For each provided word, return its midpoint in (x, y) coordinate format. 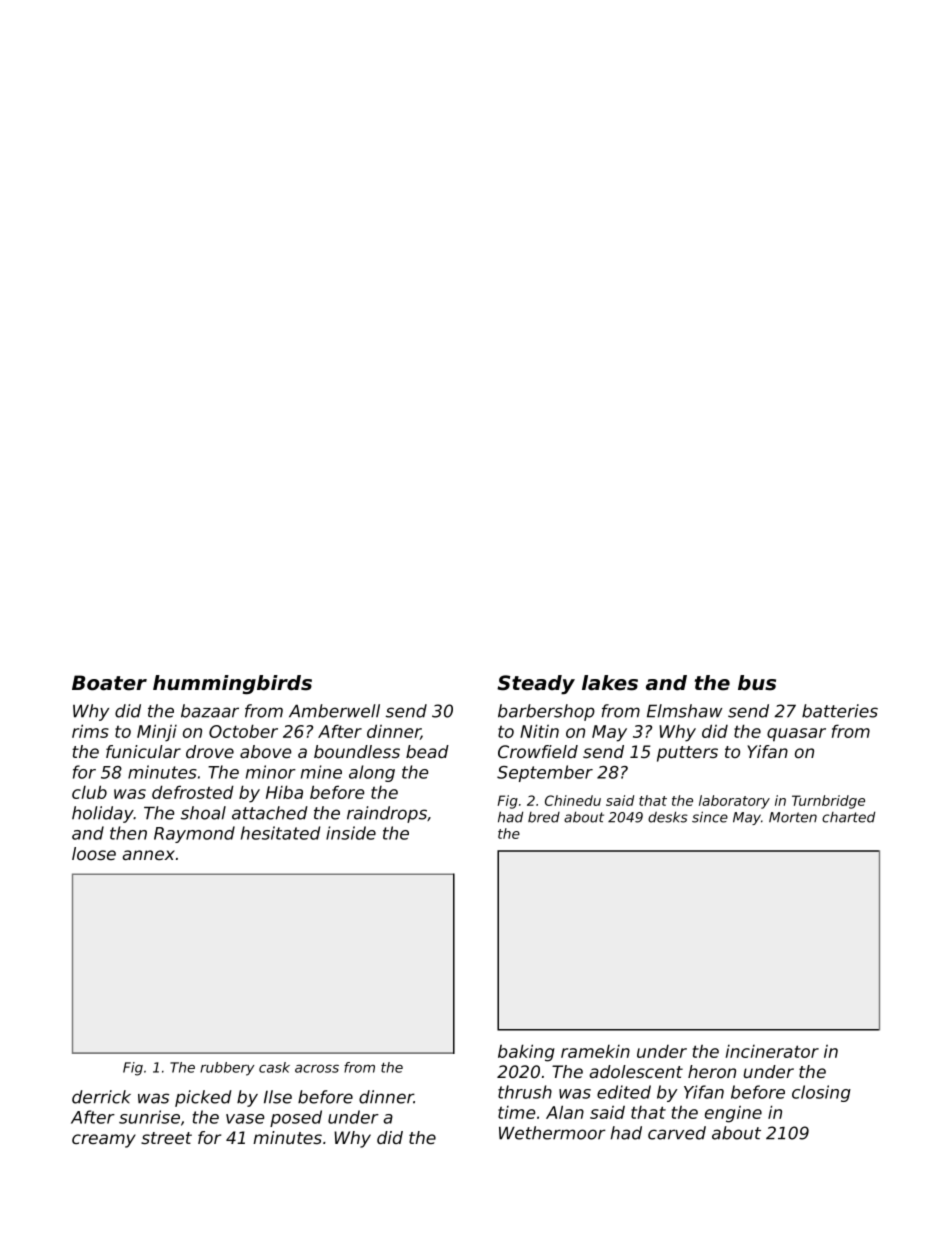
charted (848, 817)
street (166, 1138)
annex (148, 855)
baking (526, 1053)
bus (757, 683)
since (710, 817)
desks (668, 817)
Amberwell (334, 711)
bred (544, 817)
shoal (203, 813)
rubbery (227, 1069)
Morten (793, 817)
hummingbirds (232, 684)
